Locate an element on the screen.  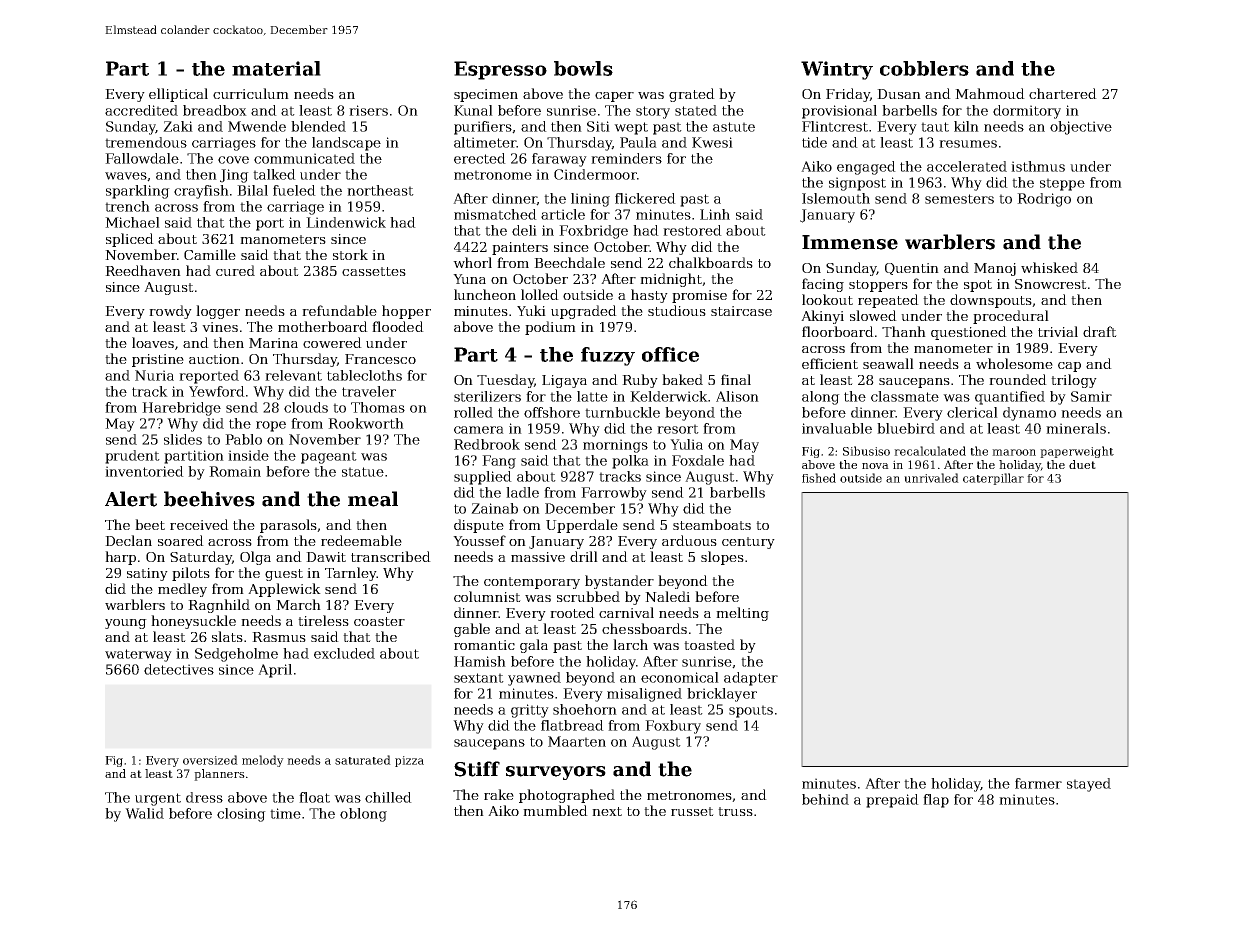
melting is located at coordinates (742, 614).
